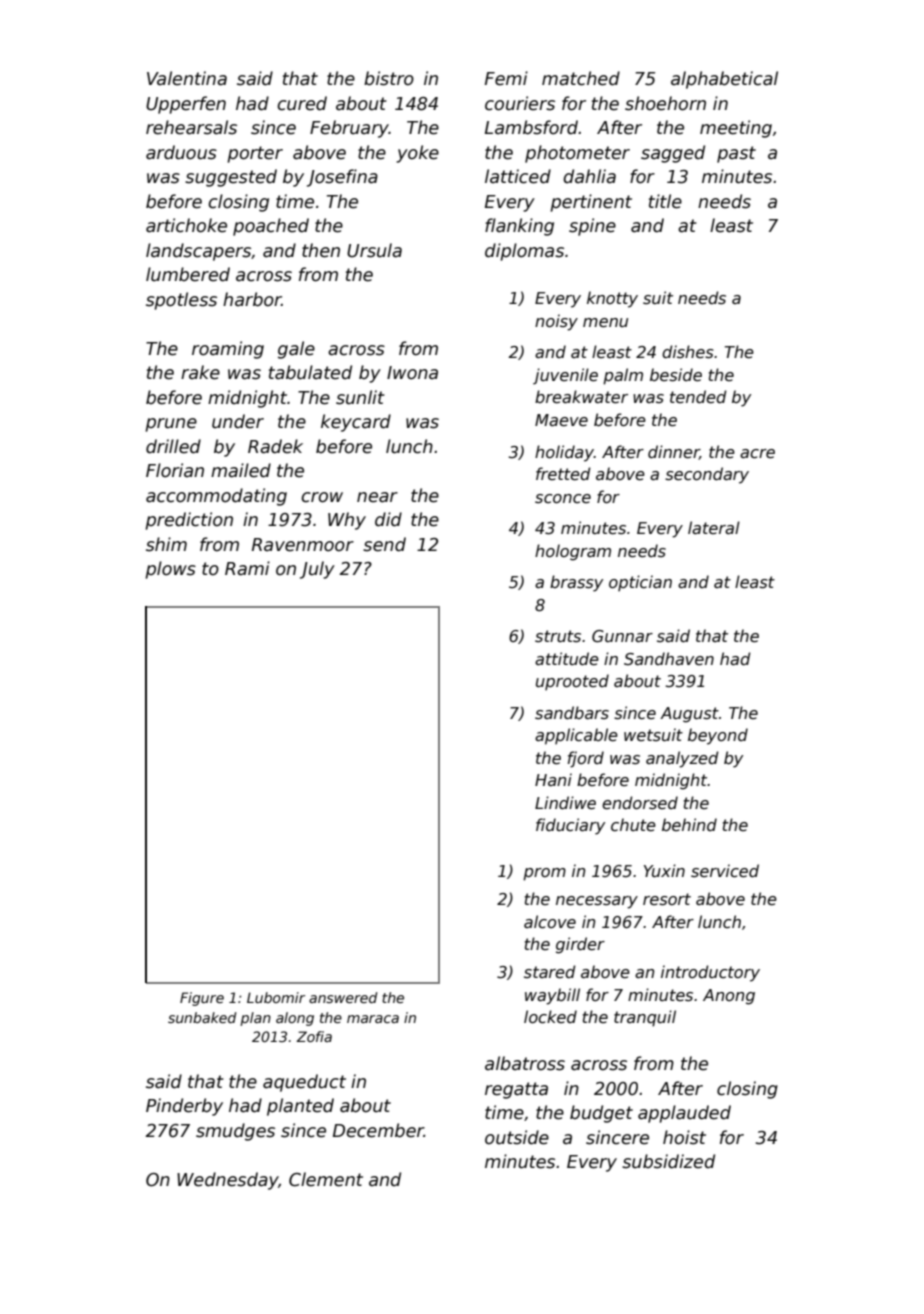  I want to click on Sandhaven, so click(669, 658).
